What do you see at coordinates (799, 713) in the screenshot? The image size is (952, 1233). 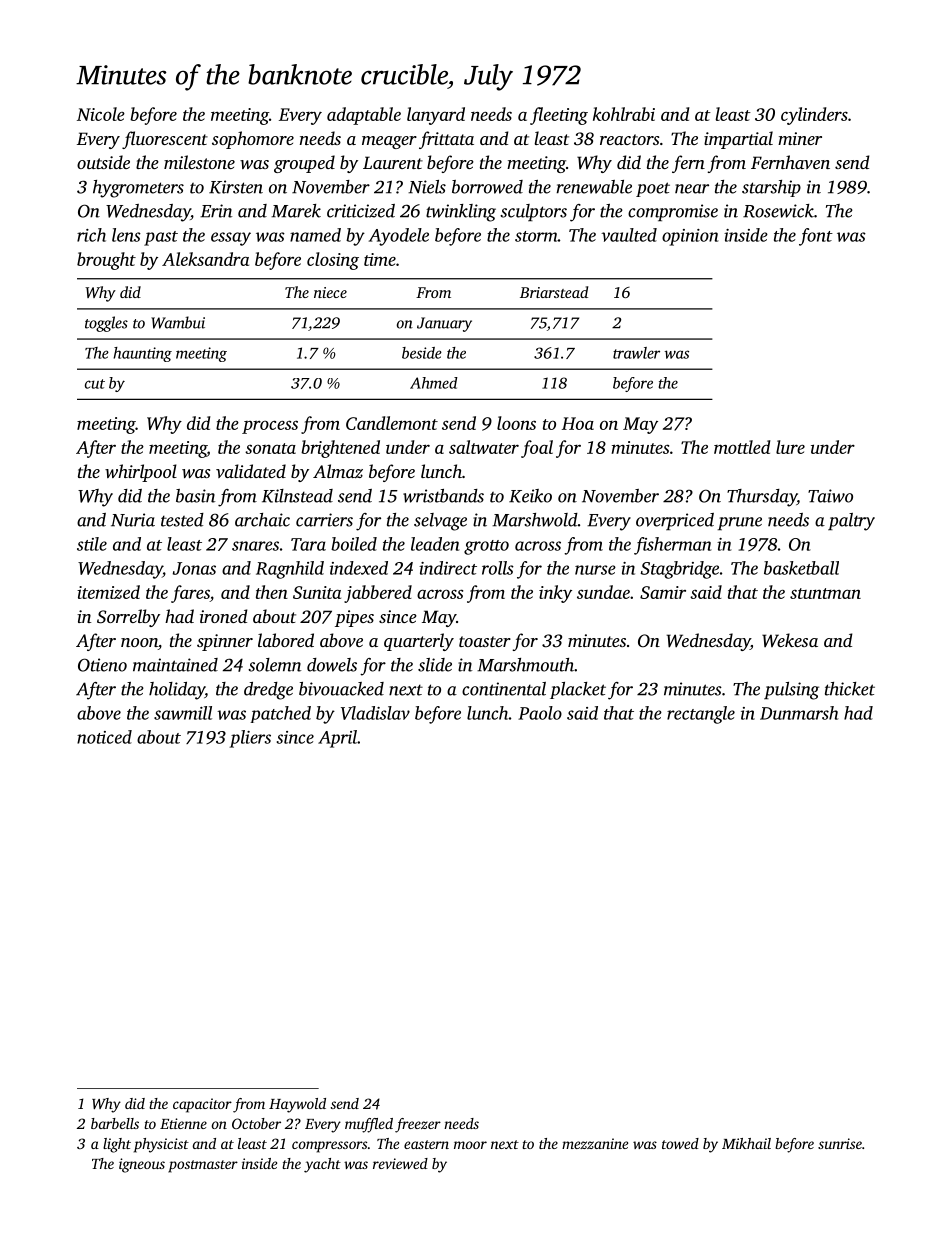 I see `Dunmarsh` at bounding box center [799, 713].
